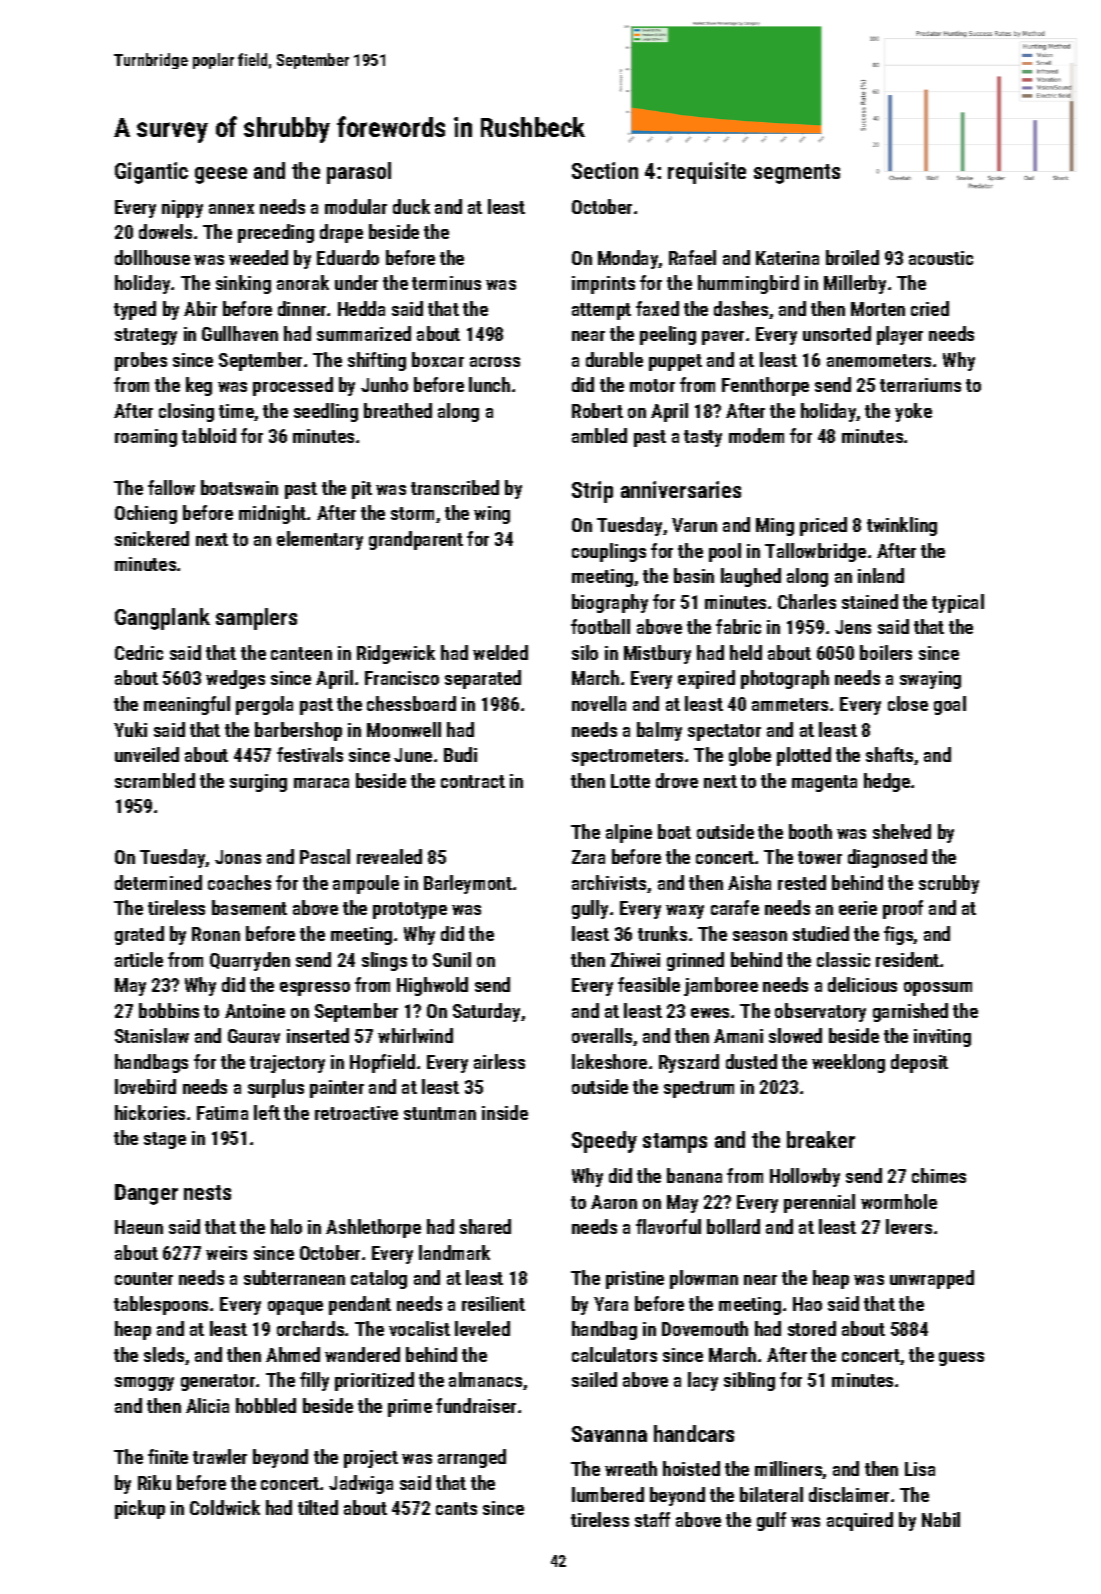 The width and height of the screenshot is (1101, 1594). What do you see at coordinates (411, 206) in the screenshot?
I see `duck` at bounding box center [411, 206].
